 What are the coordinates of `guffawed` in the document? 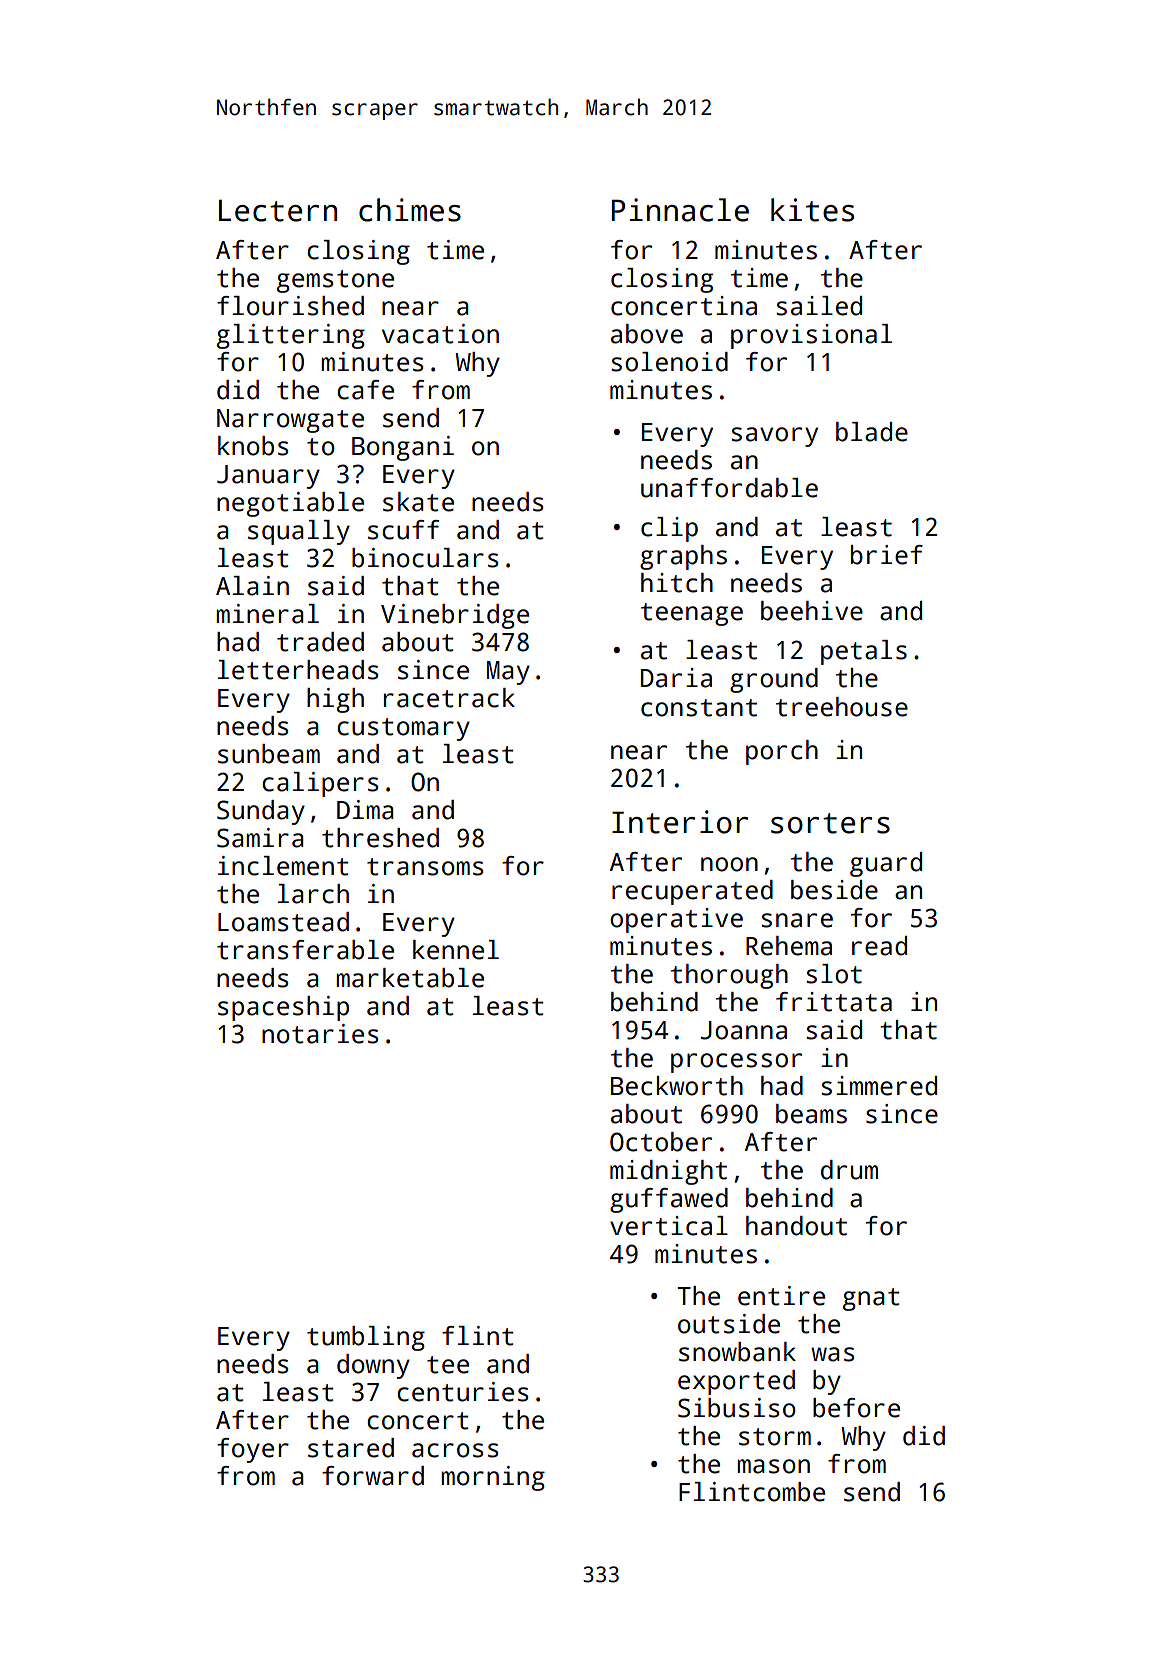 It's located at (669, 1200).
